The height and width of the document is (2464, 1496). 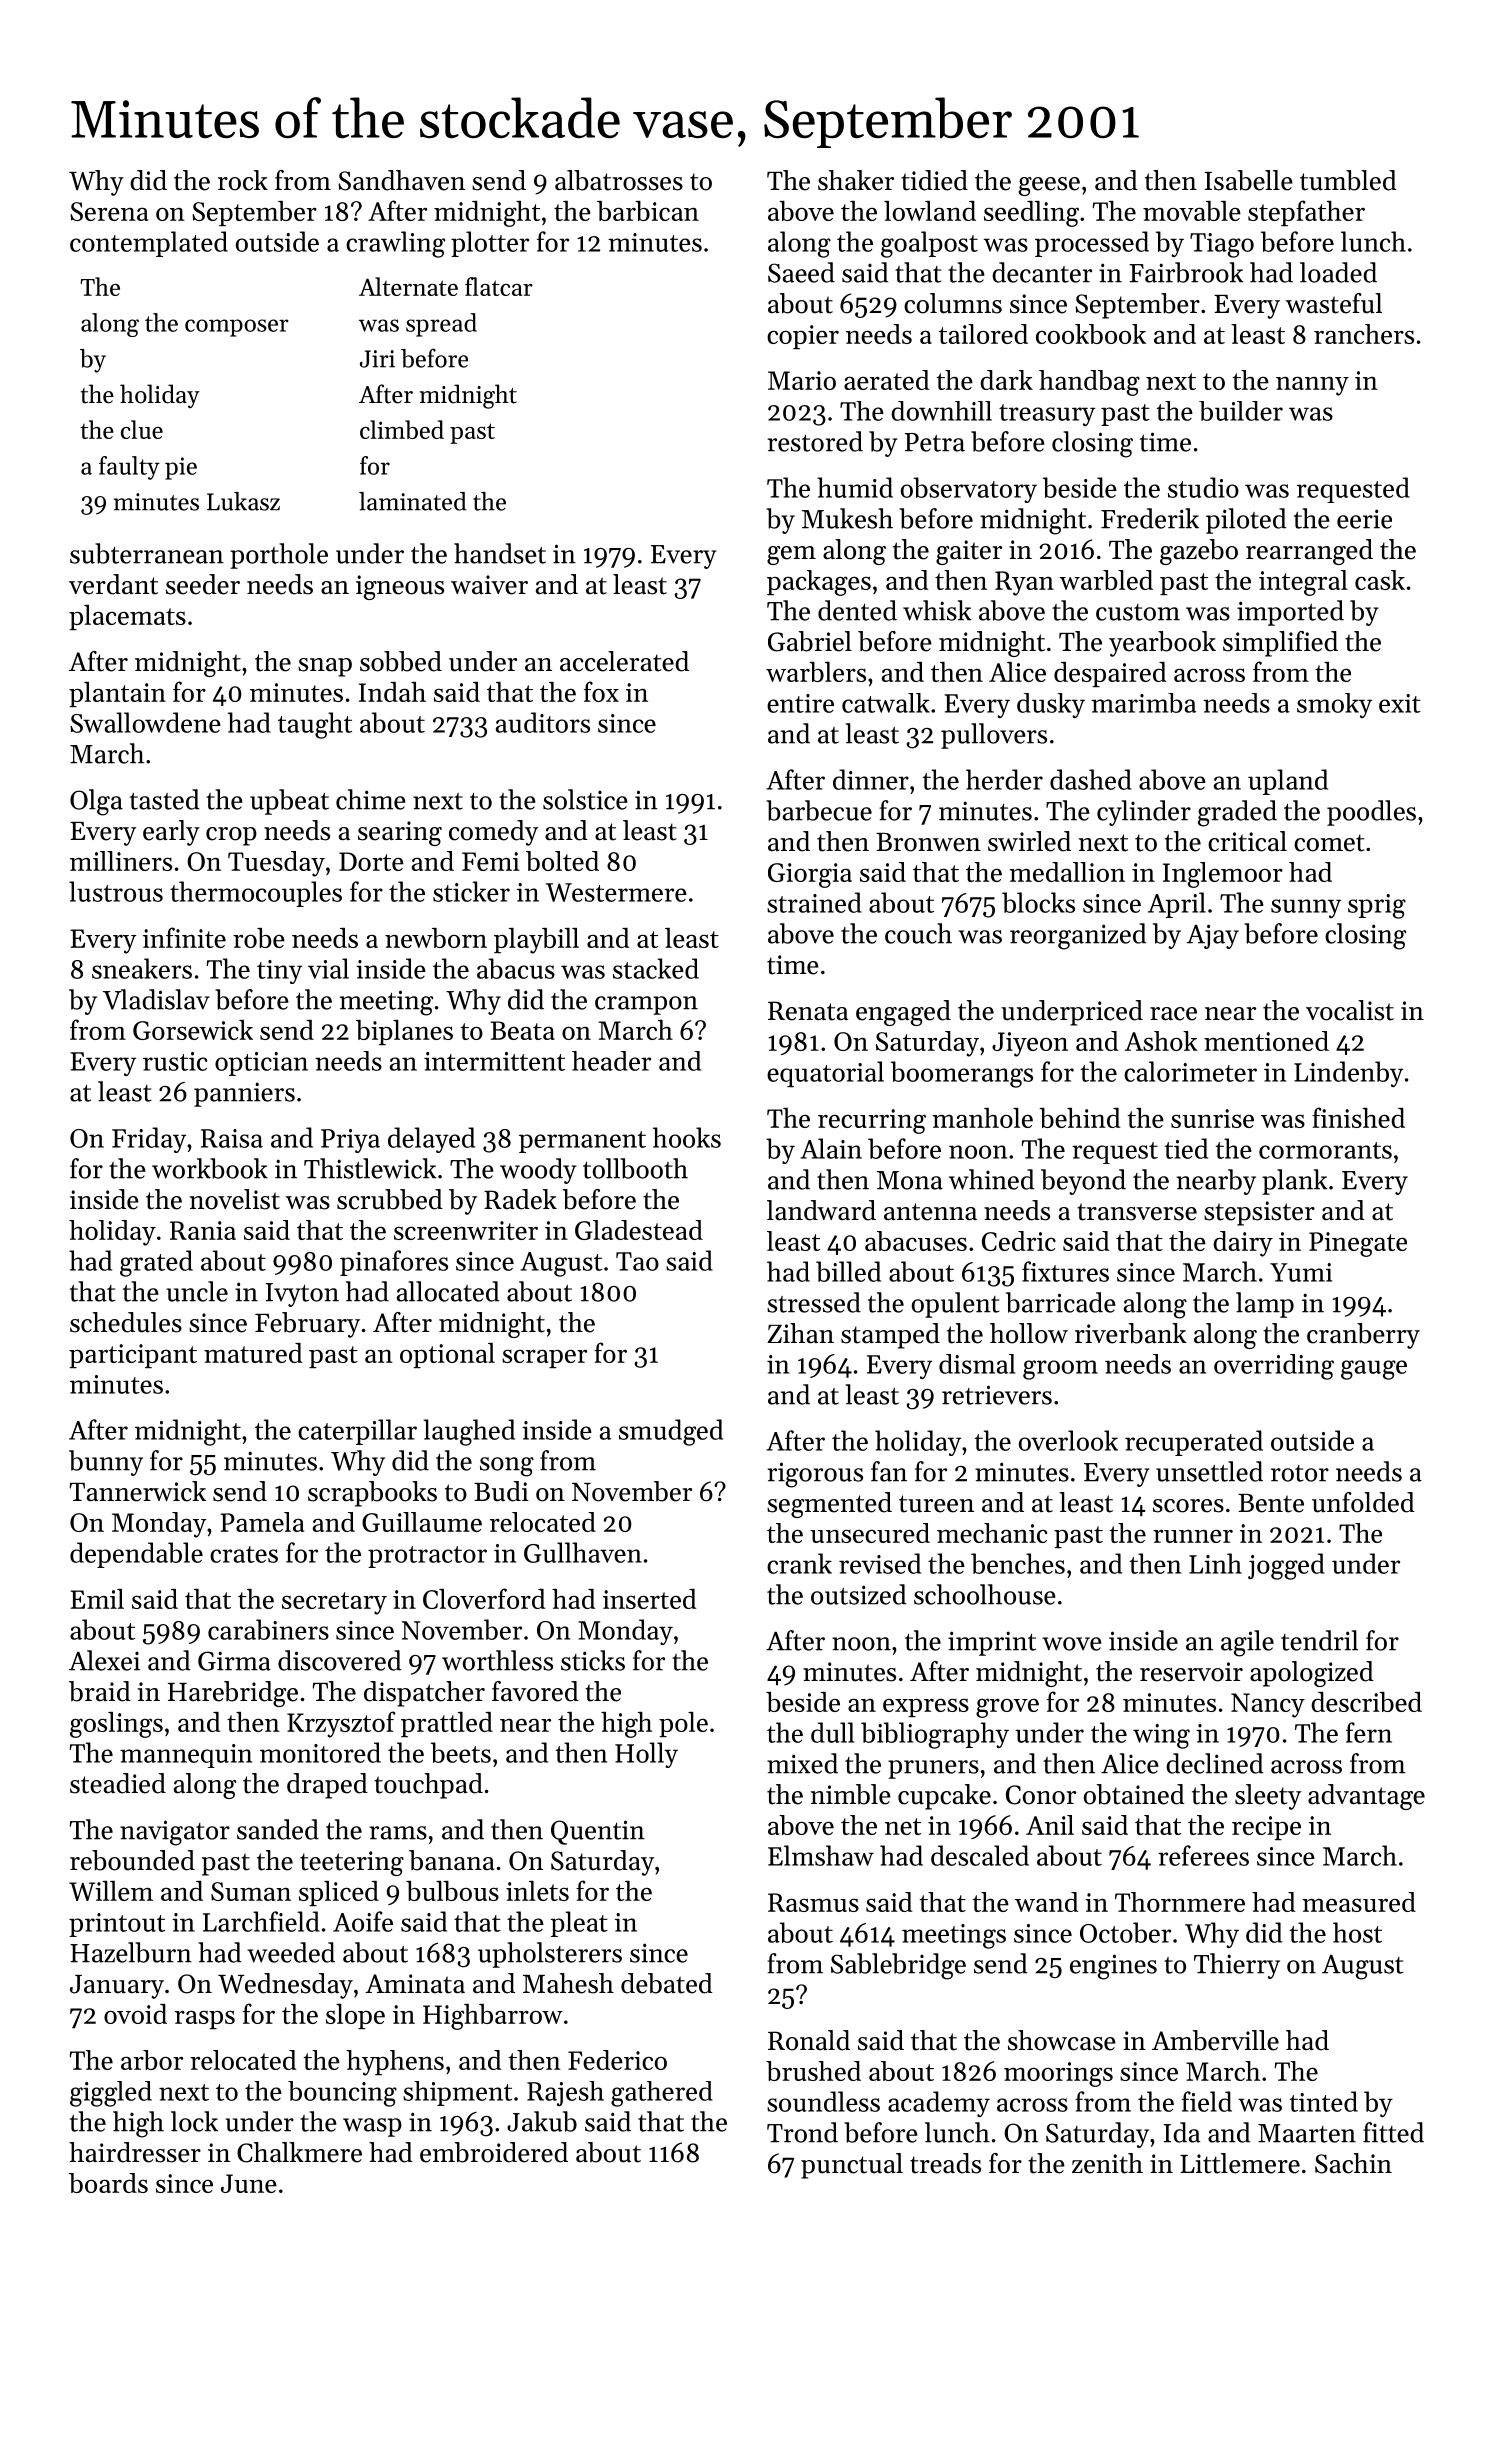 I want to click on barbecue, so click(x=819, y=810).
